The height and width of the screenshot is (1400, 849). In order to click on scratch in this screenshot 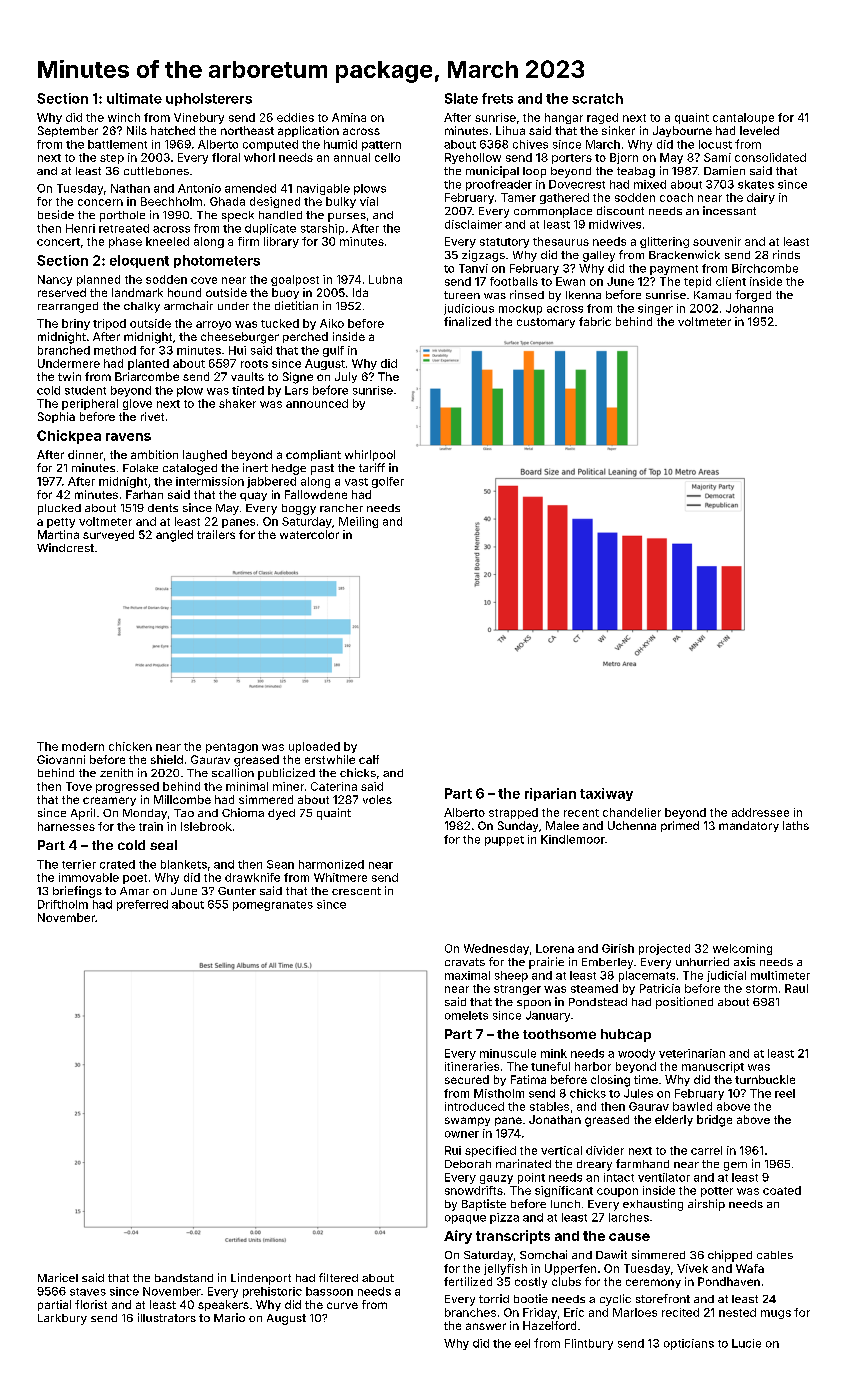, I will do `click(597, 98)`.
